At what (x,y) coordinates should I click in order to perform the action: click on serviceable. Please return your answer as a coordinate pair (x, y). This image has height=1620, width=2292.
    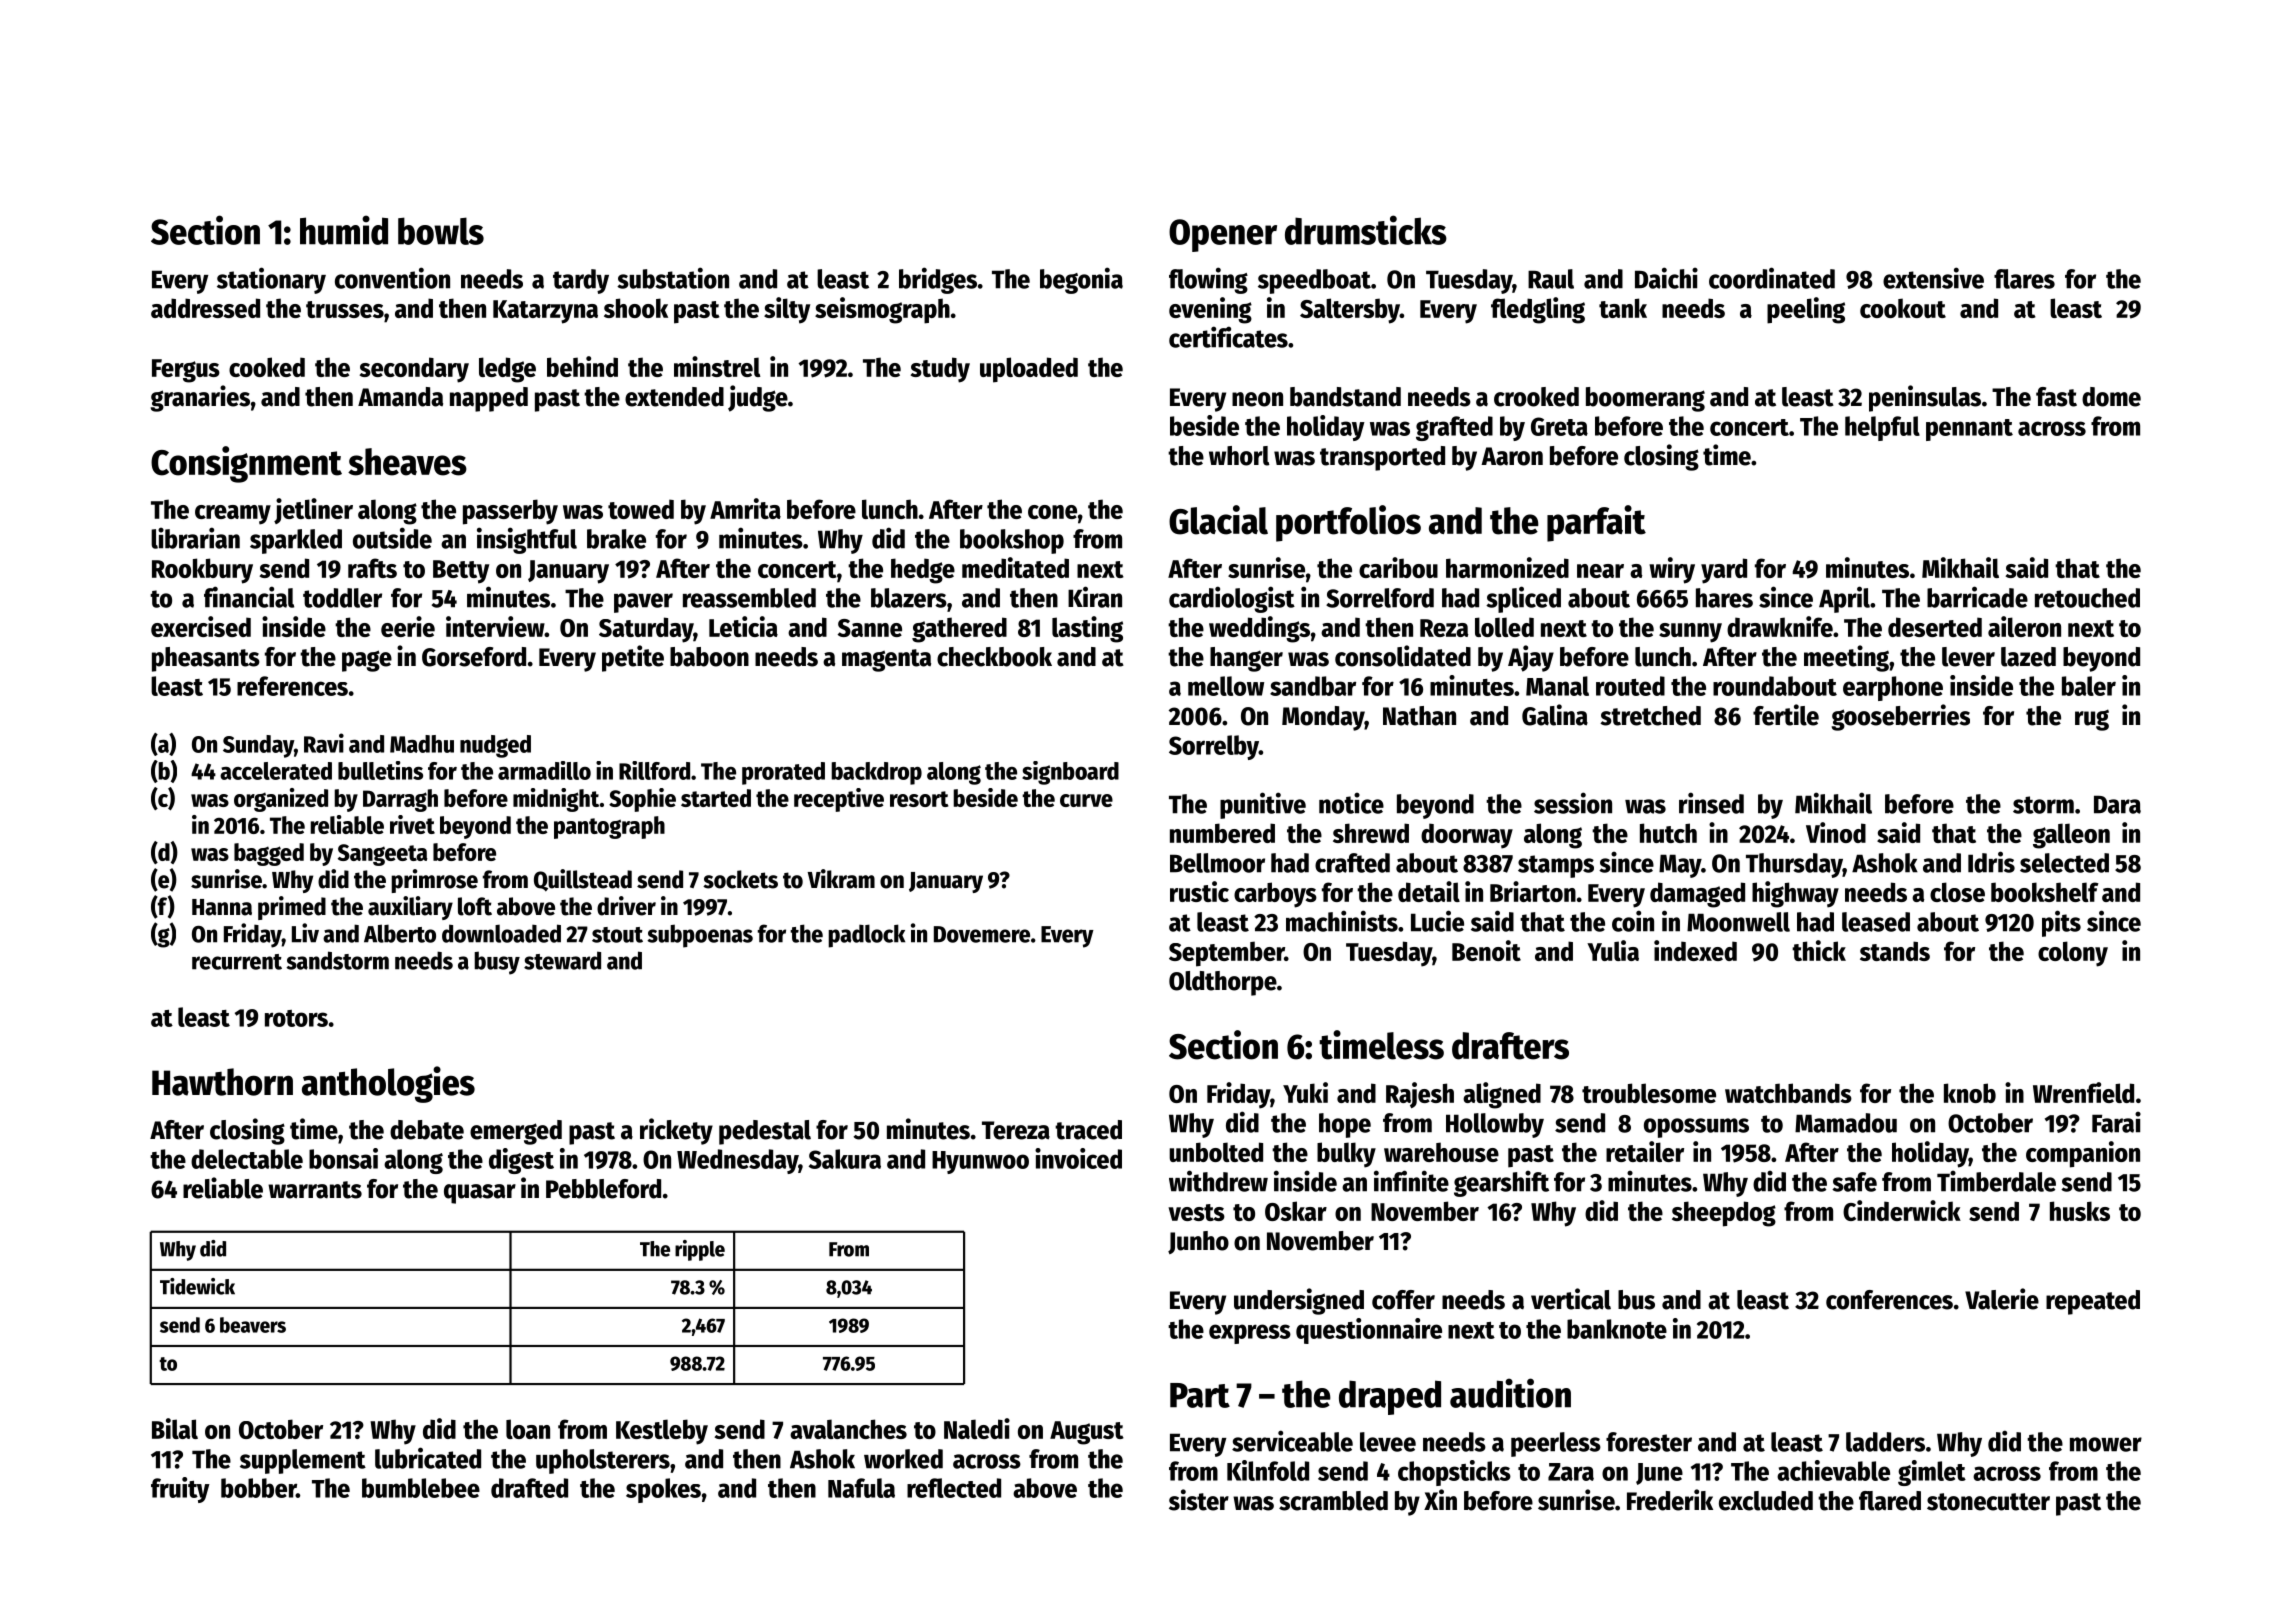
    Looking at the image, I should click on (1292, 1441).
